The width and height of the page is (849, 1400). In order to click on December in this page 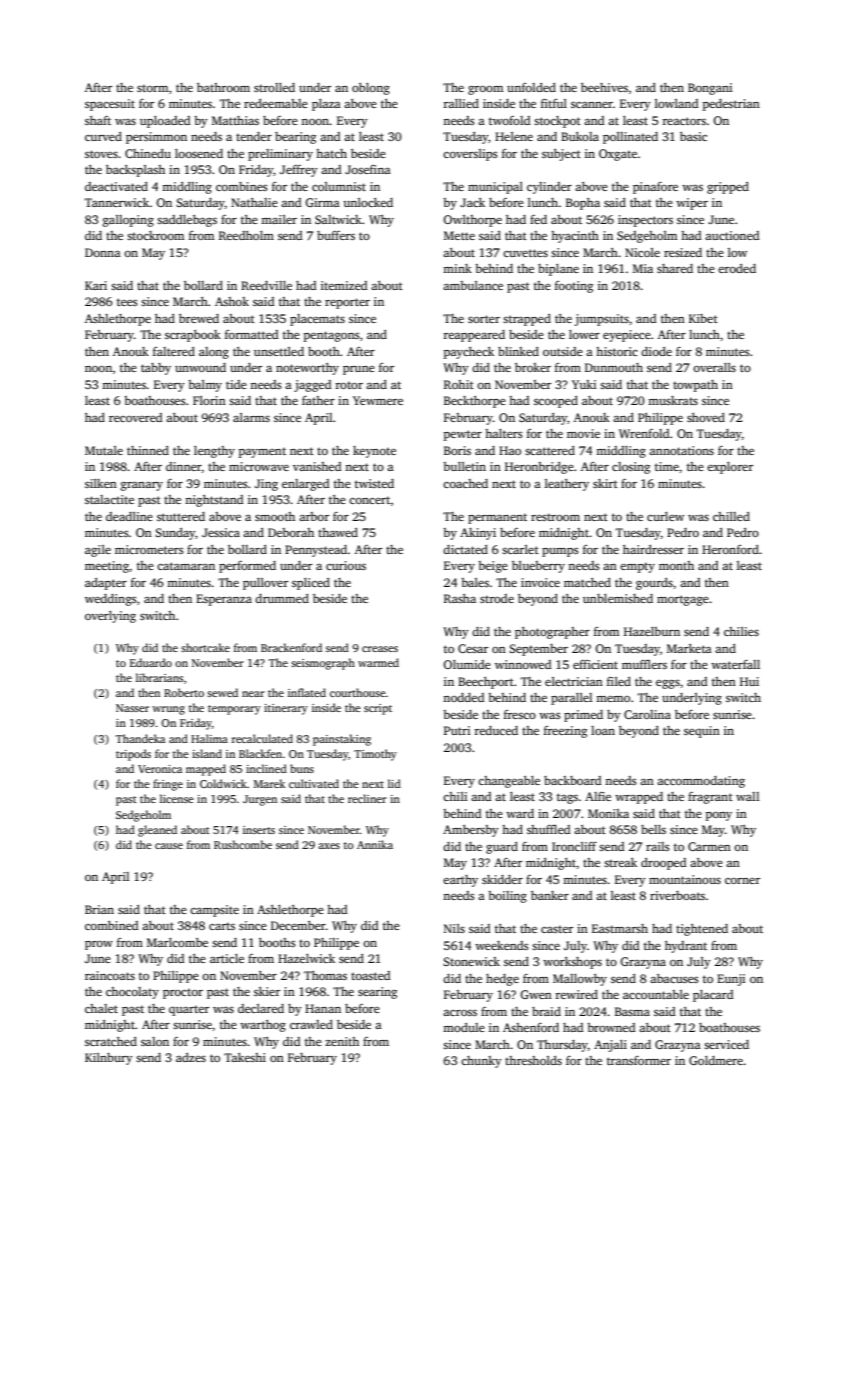, I will do `click(298, 925)`.
